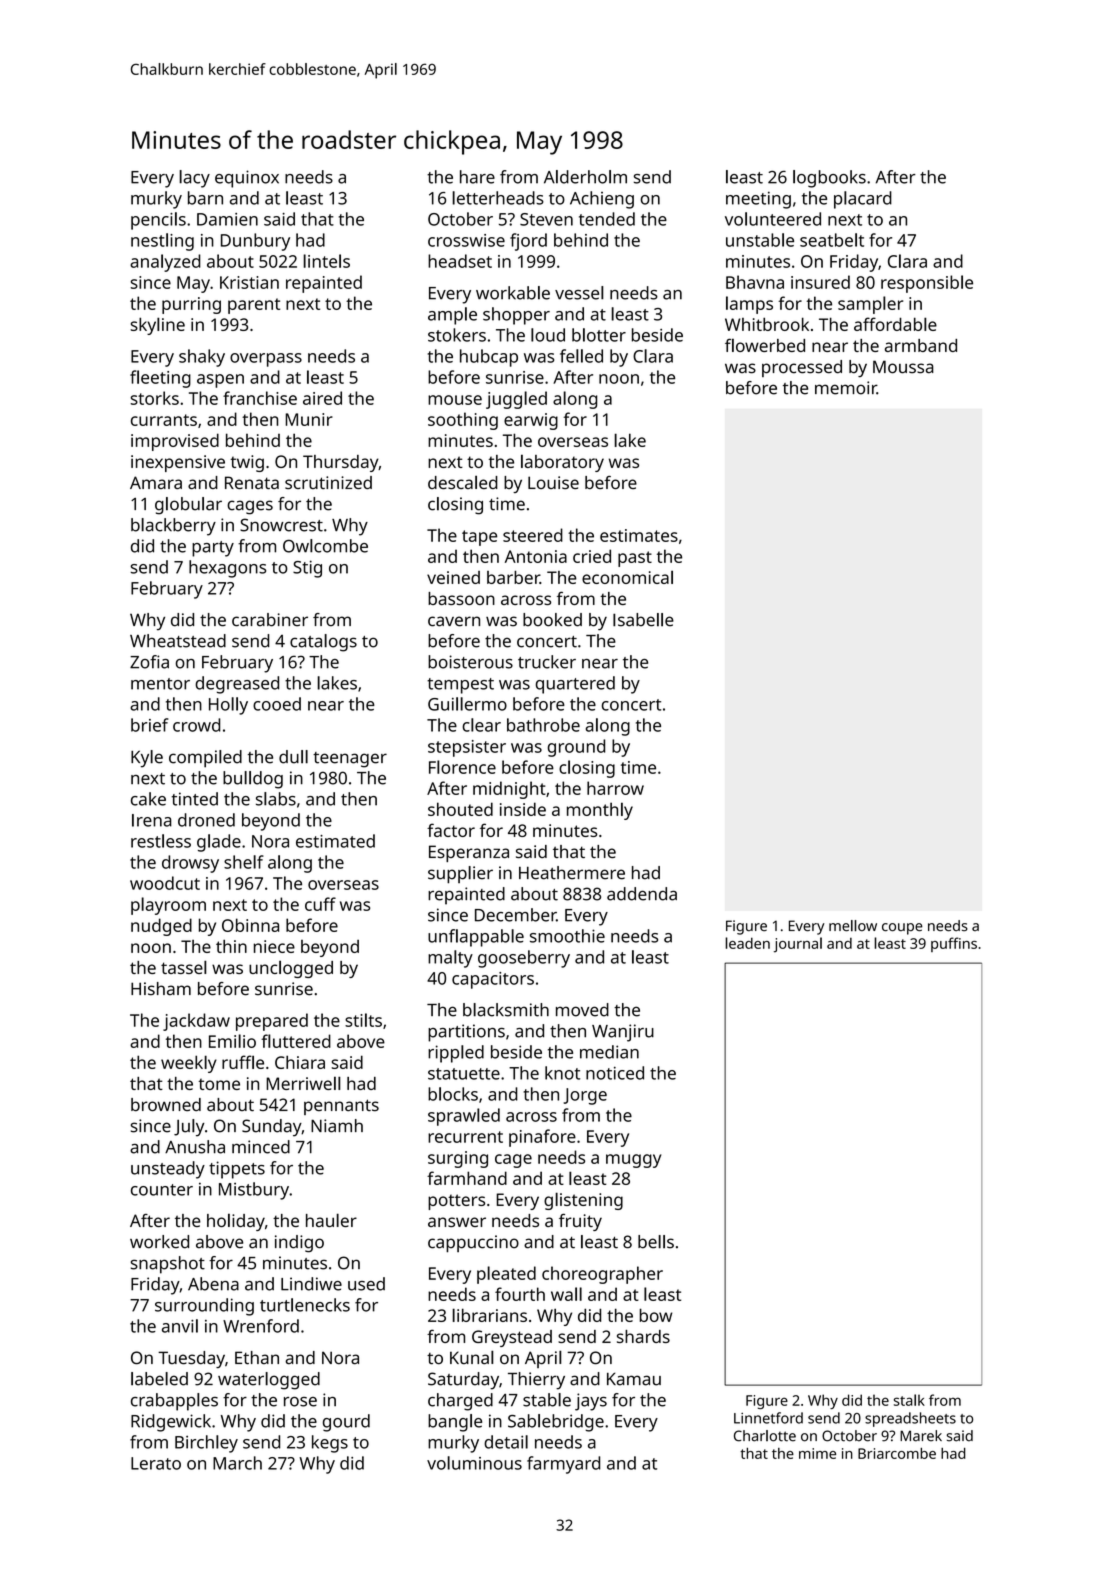 This screenshot has width=1112, height=1573. What do you see at coordinates (156, 1463) in the screenshot?
I see `Lerato` at bounding box center [156, 1463].
